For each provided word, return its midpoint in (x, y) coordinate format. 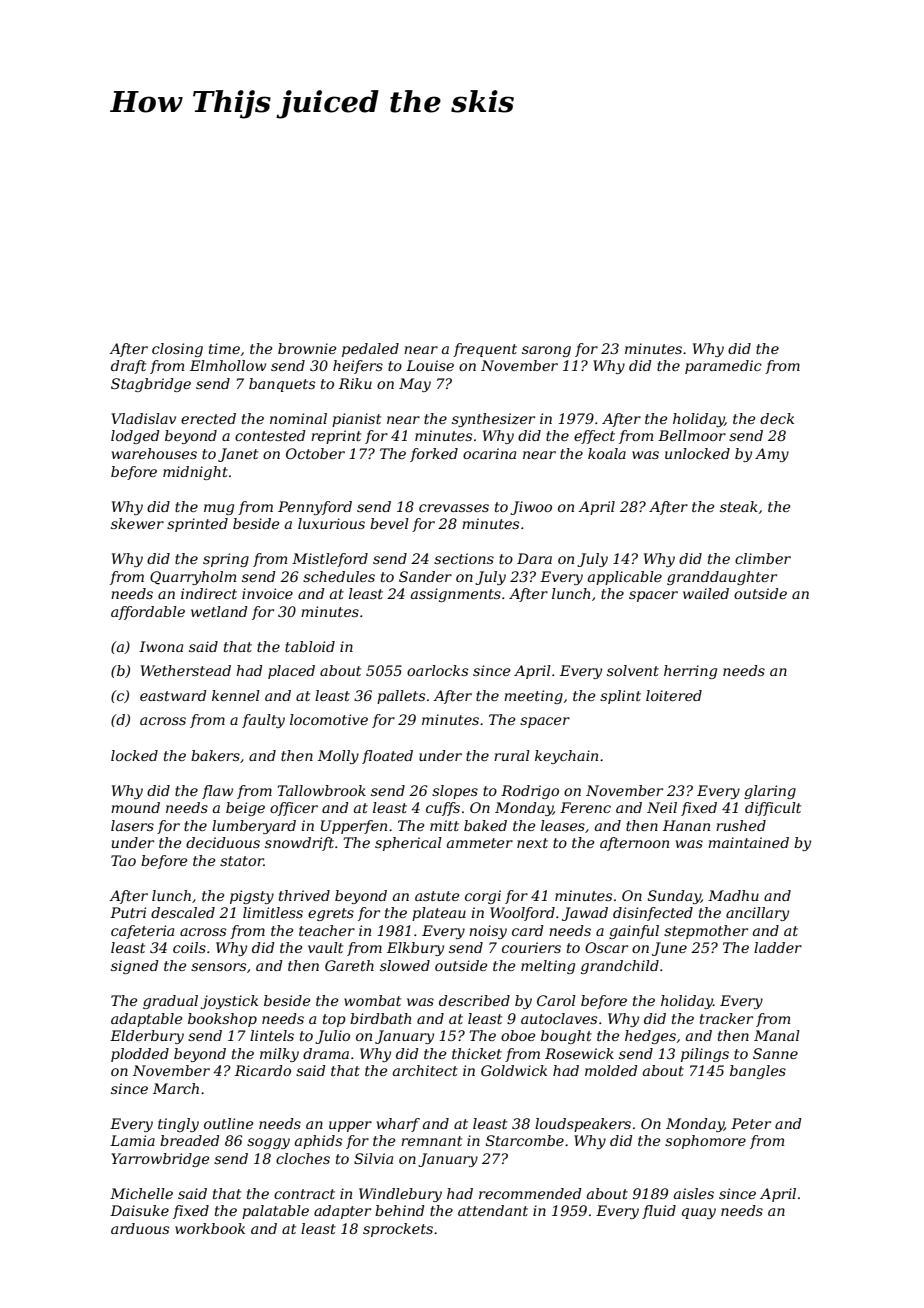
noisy (488, 932)
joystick (229, 1002)
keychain (566, 757)
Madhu (733, 895)
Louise (430, 365)
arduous (140, 1228)
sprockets (398, 1230)
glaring (770, 792)
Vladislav (143, 418)
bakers (215, 755)
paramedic (723, 367)
